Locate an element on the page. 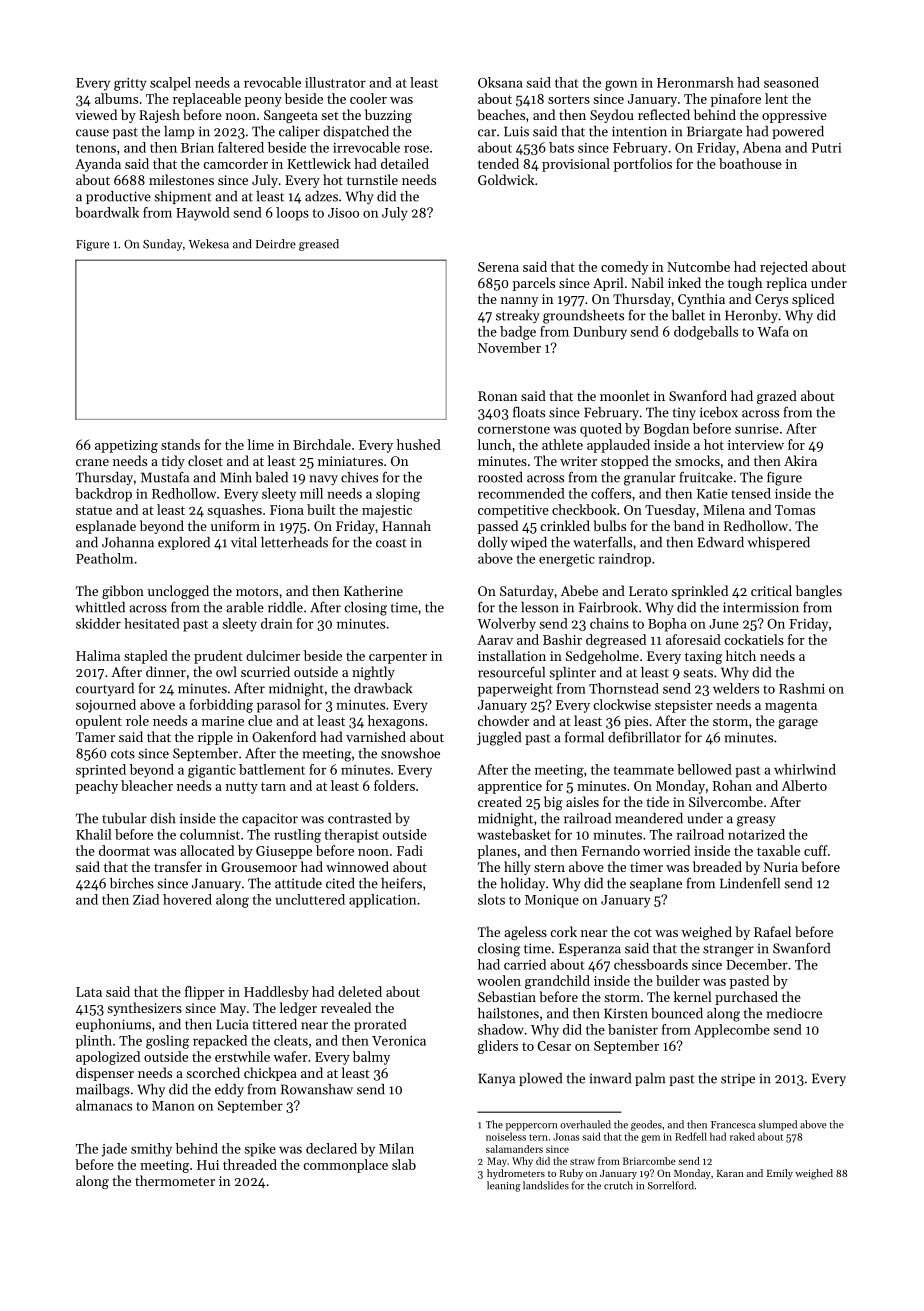 This document has width=924, height=1311. lamp is located at coordinates (179, 132).
